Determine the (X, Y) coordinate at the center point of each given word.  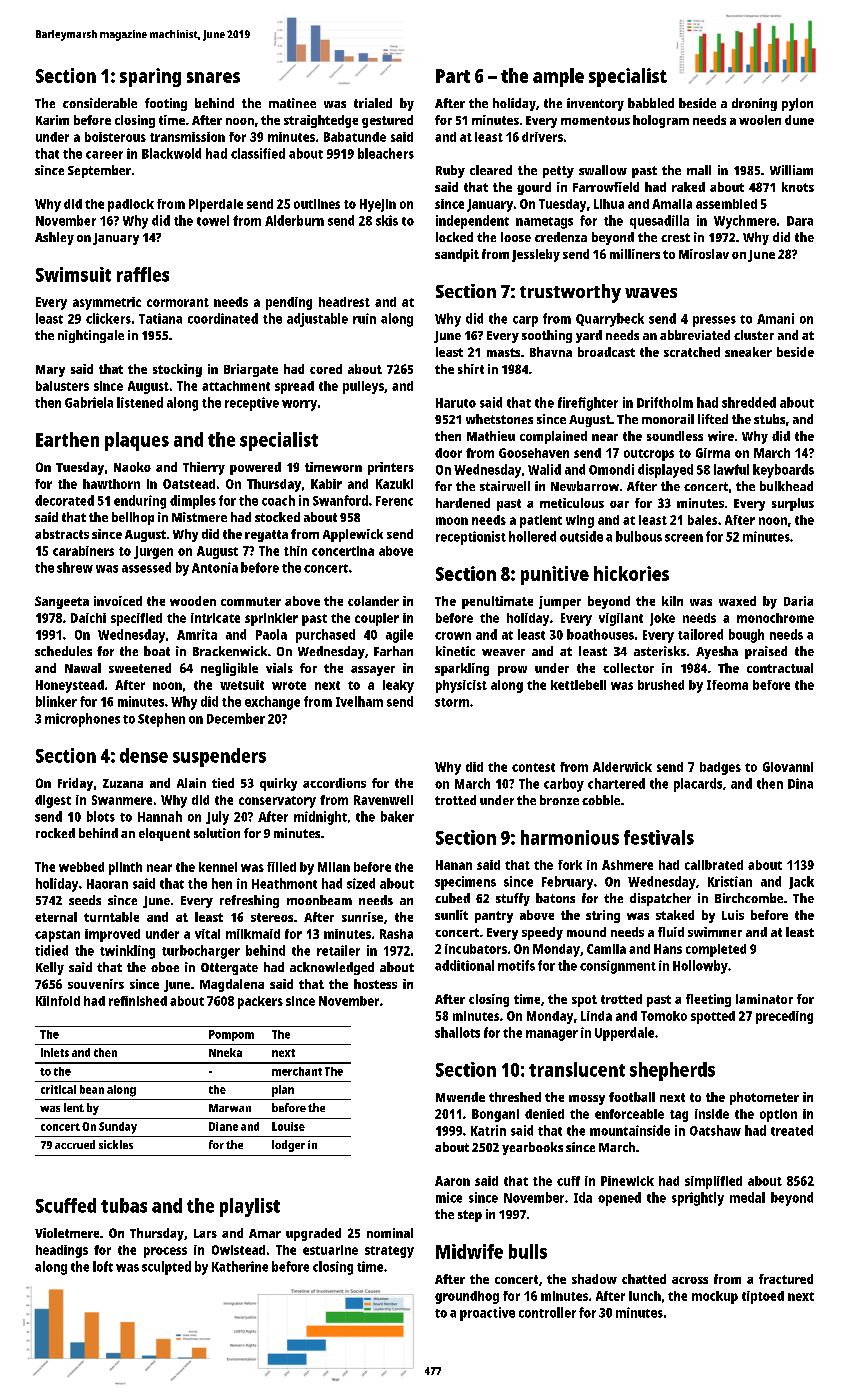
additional (464, 965)
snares (213, 77)
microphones (82, 720)
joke (662, 619)
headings (62, 1251)
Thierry (204, 468)
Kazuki (394, 484)
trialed (373, 103)
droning (754, 104)
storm (452, 702)
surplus (793, 504)
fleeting (708, 1000)
